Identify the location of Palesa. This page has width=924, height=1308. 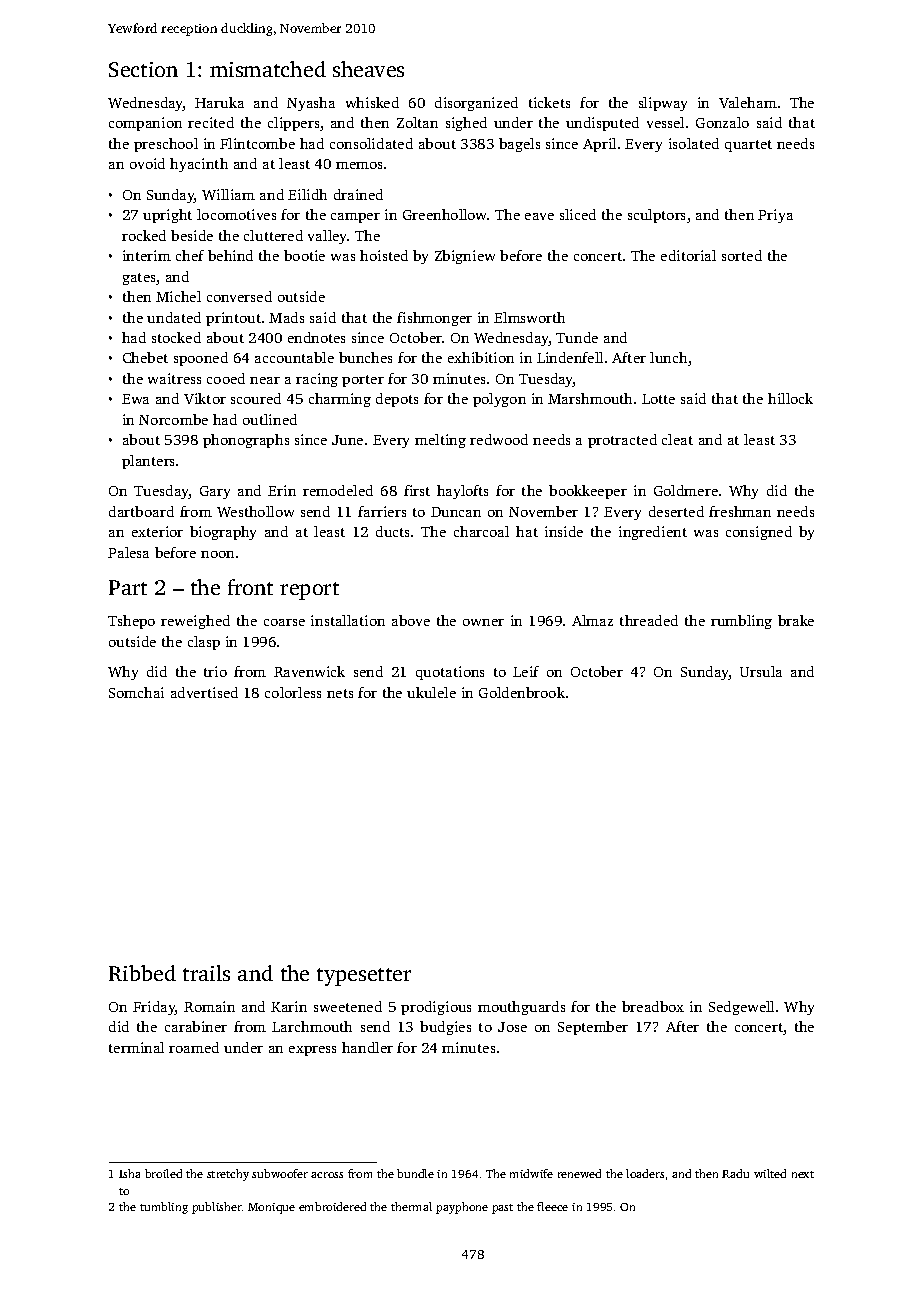
(128, 552).
